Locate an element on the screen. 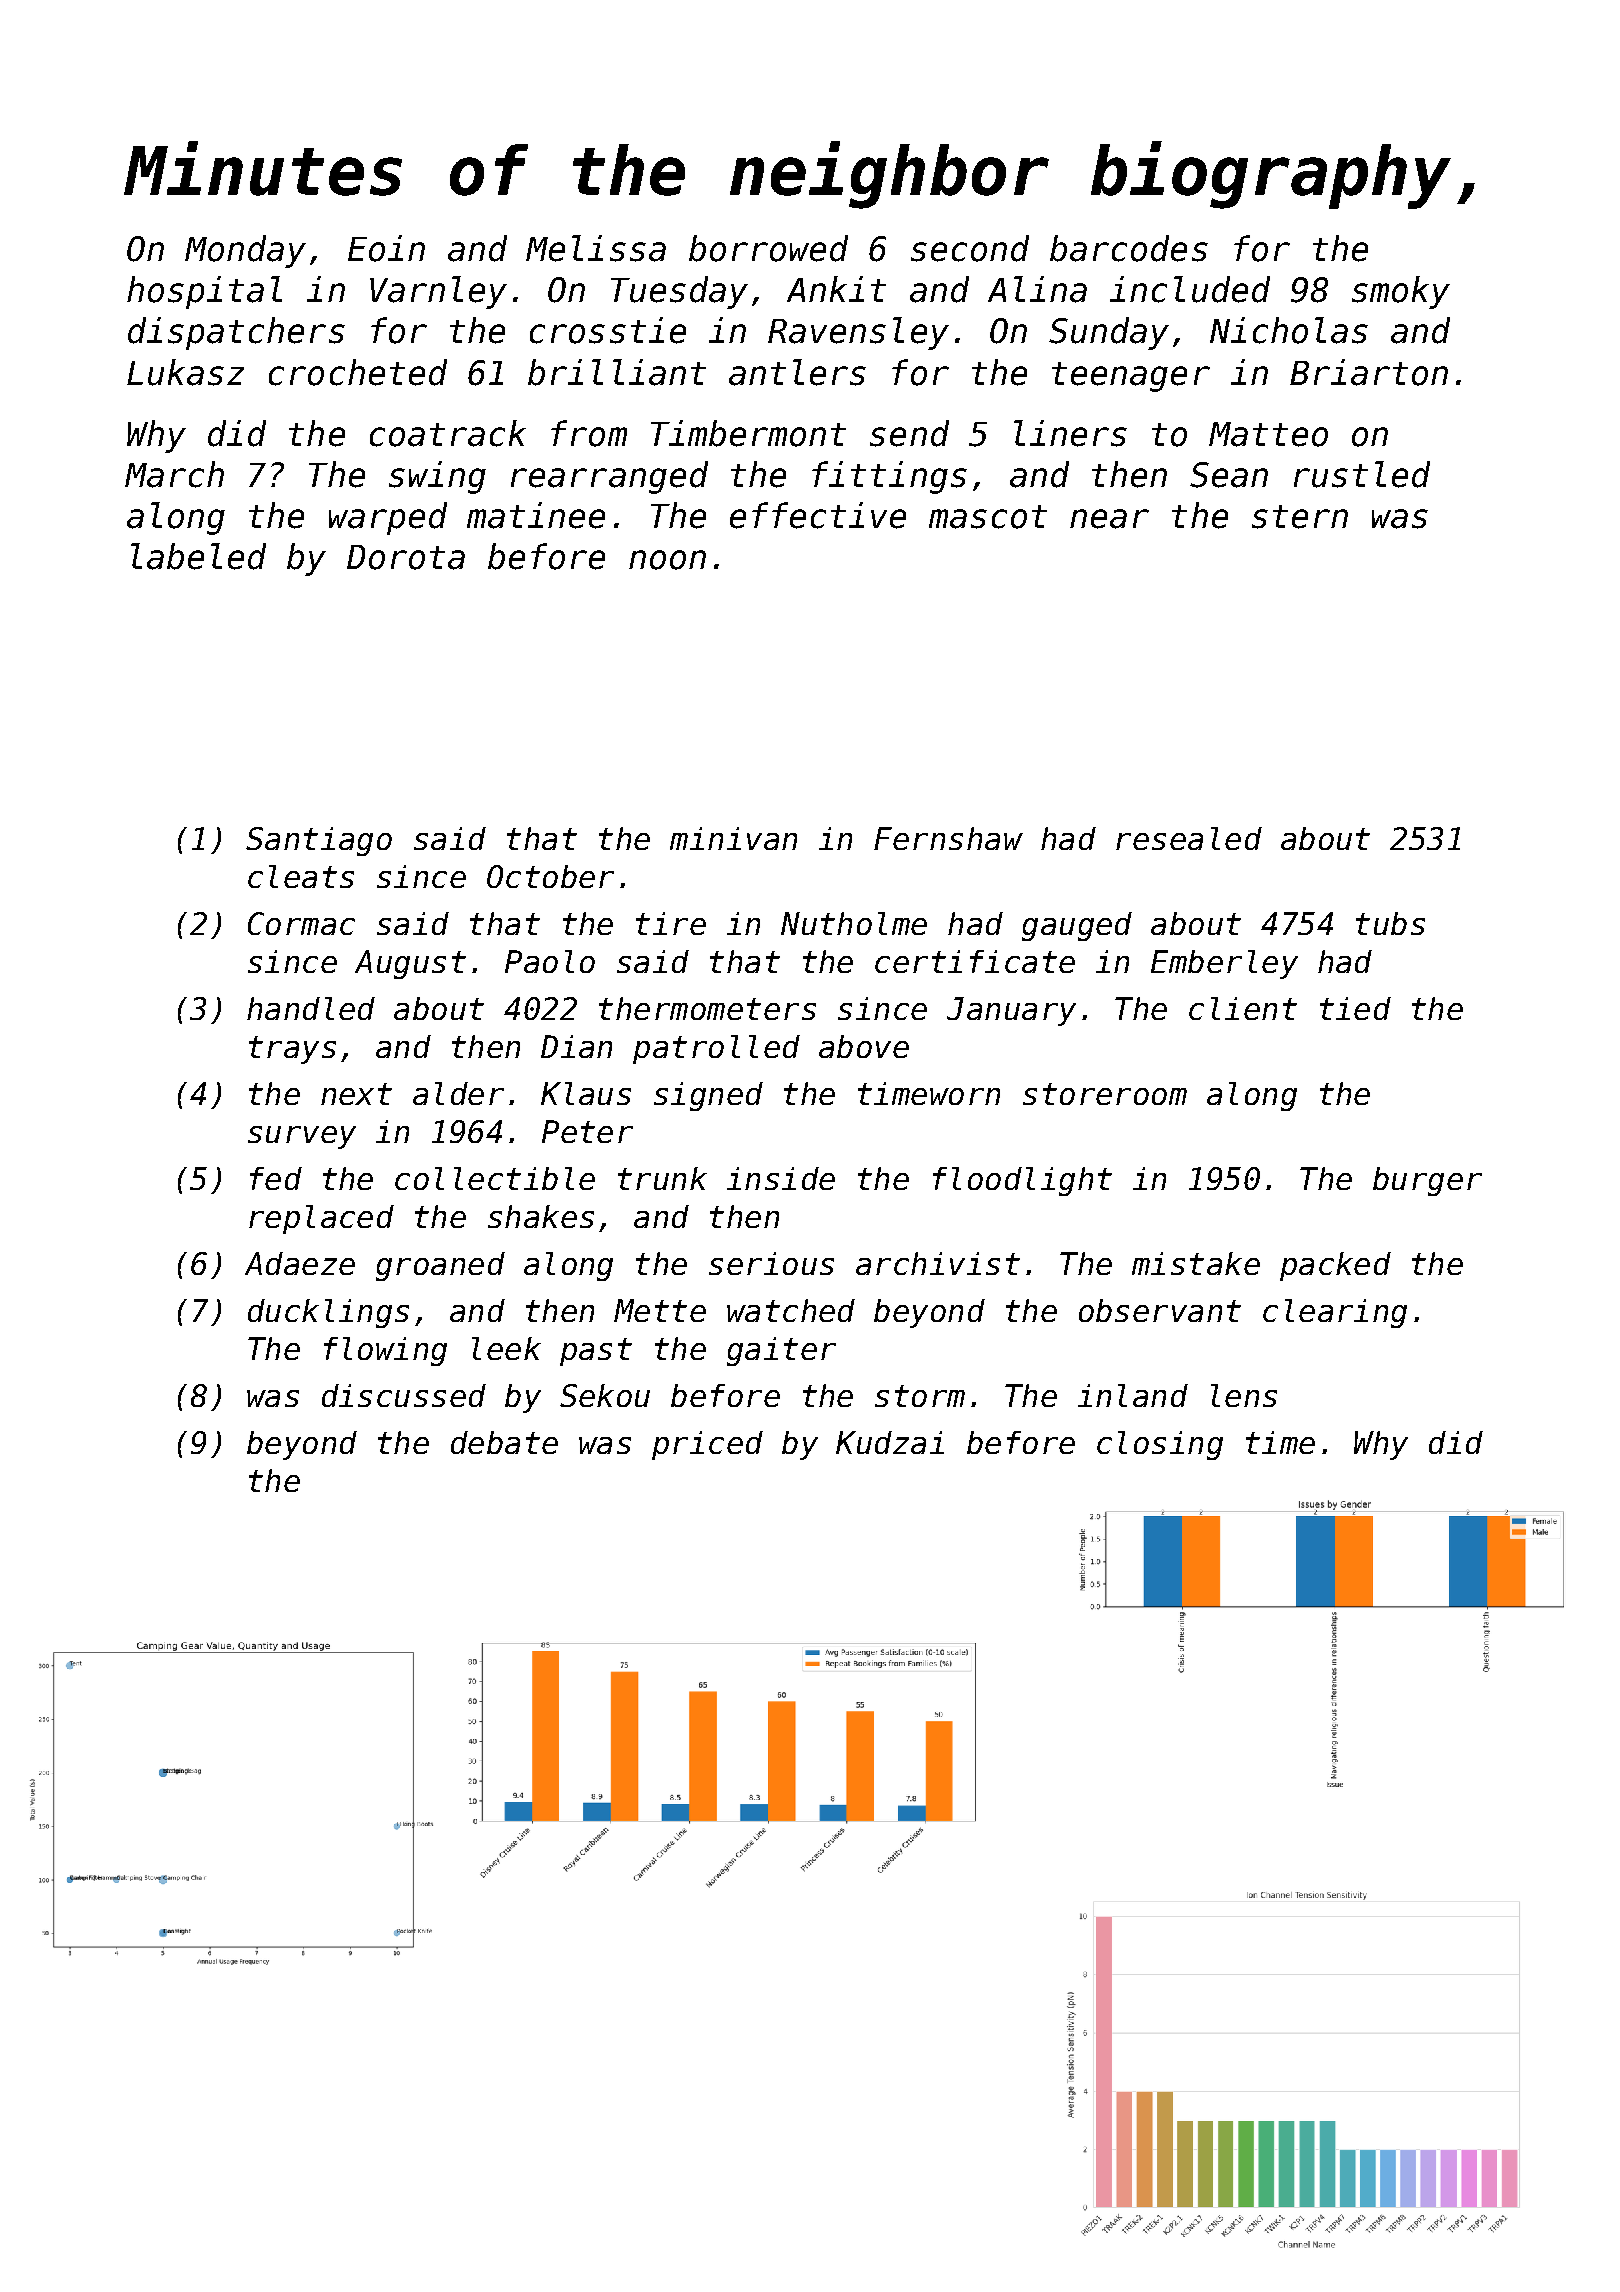 Image resolution: width=1620 pixels, height=2292 pixels. coatrack is located at coordinates (448, 433).
